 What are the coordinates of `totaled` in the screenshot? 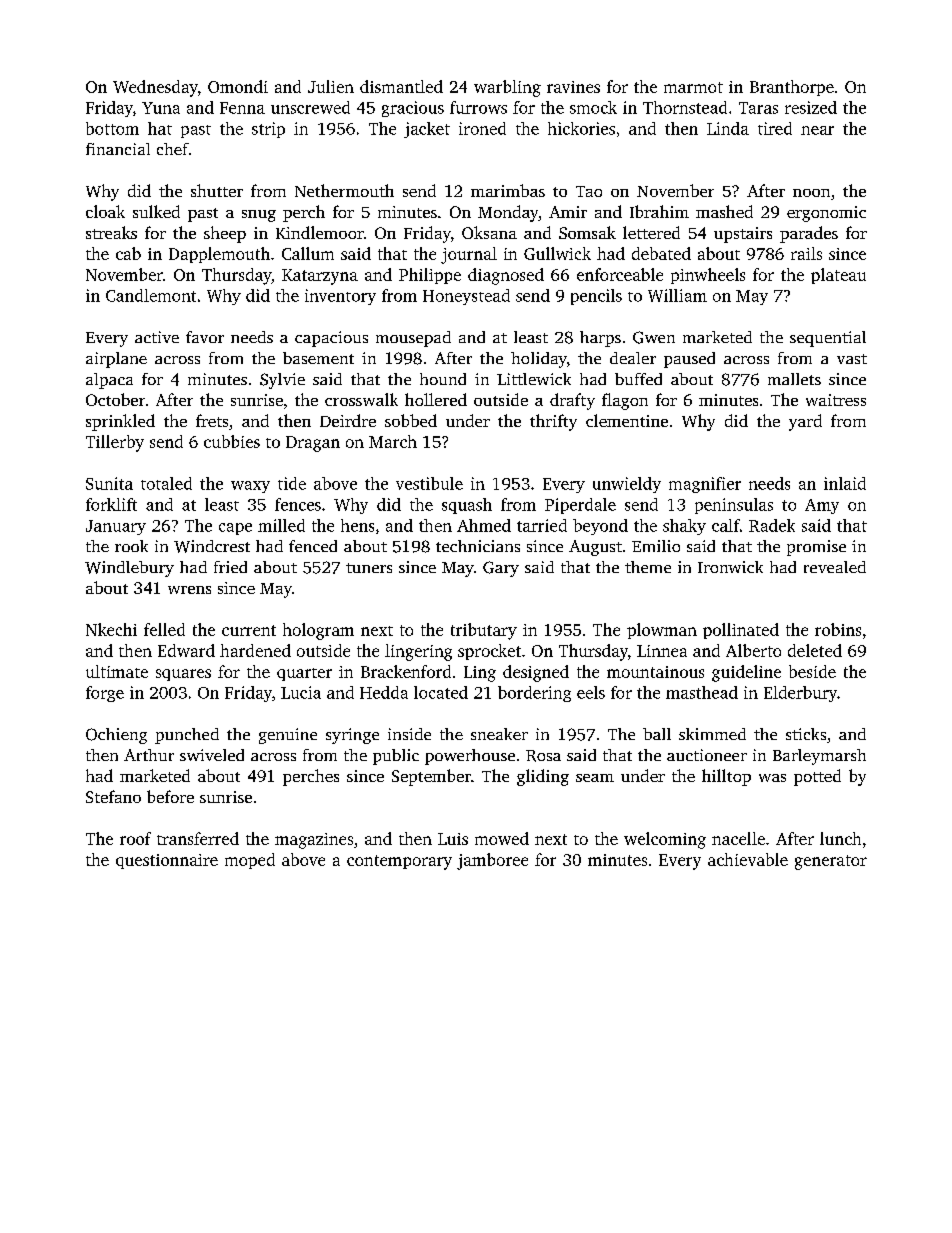 It's located at (166, 483).
